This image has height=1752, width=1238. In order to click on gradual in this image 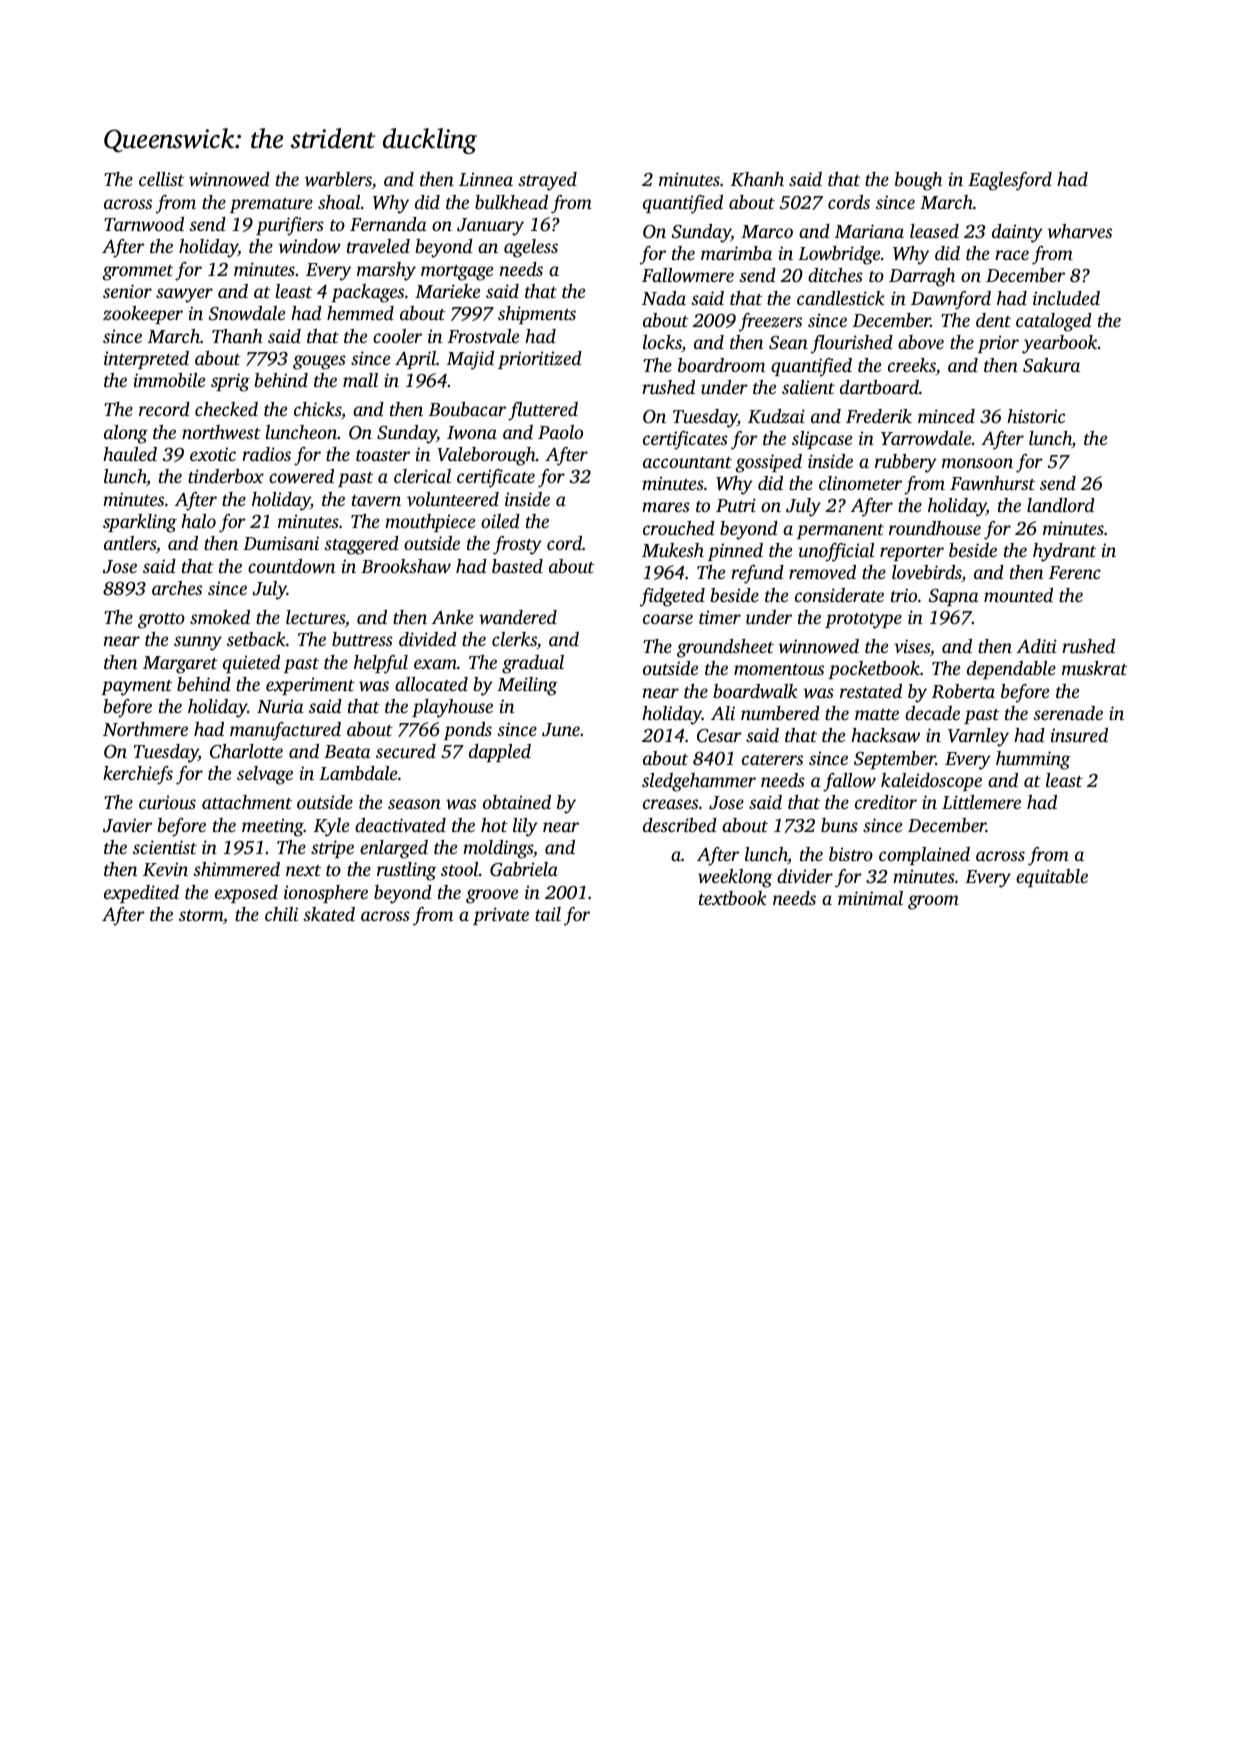, I will do `click(533, 664)`.
